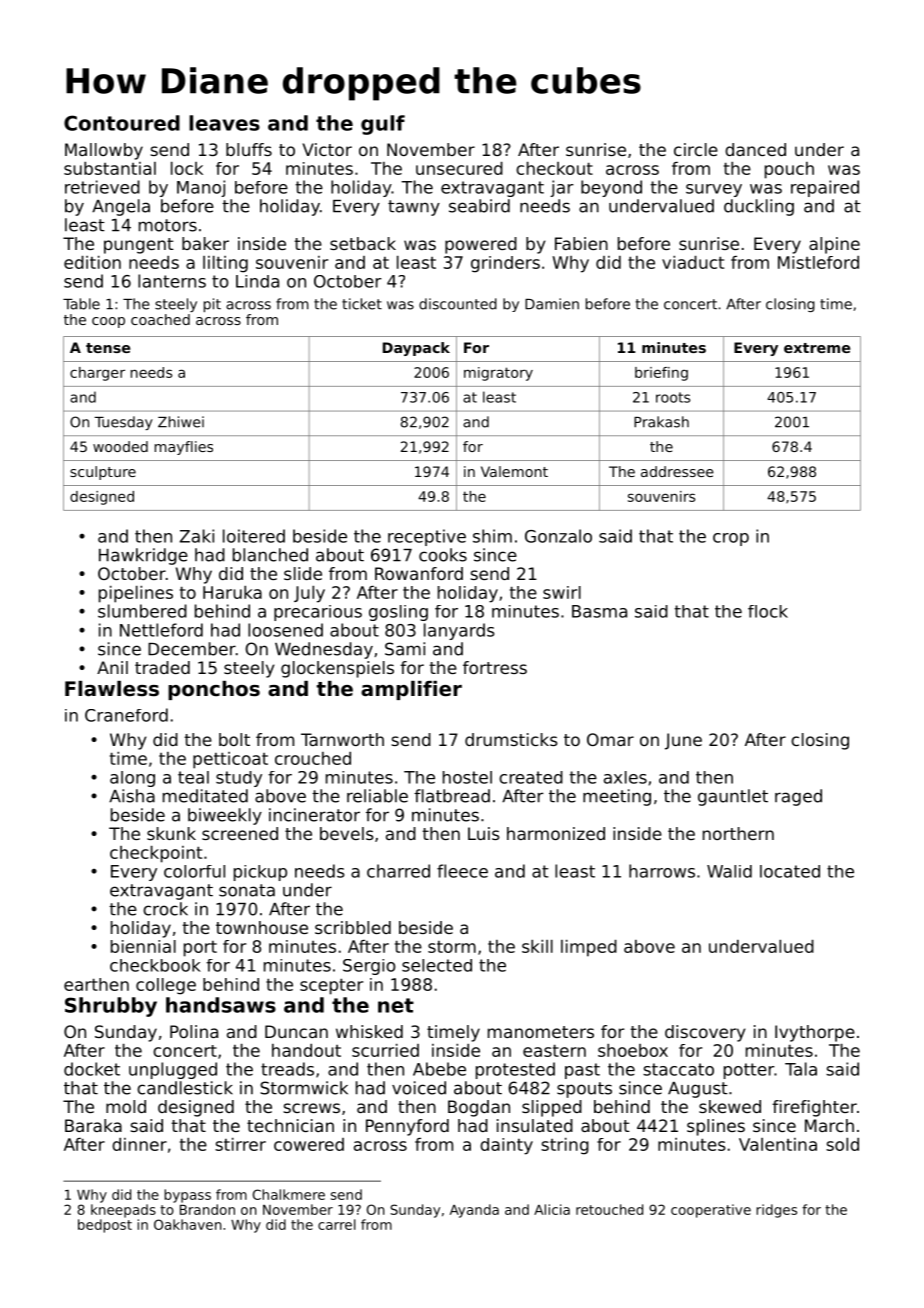 This screenshot has width=924, height=1308. I want to click on Hawkridge, so click(143, 556).
